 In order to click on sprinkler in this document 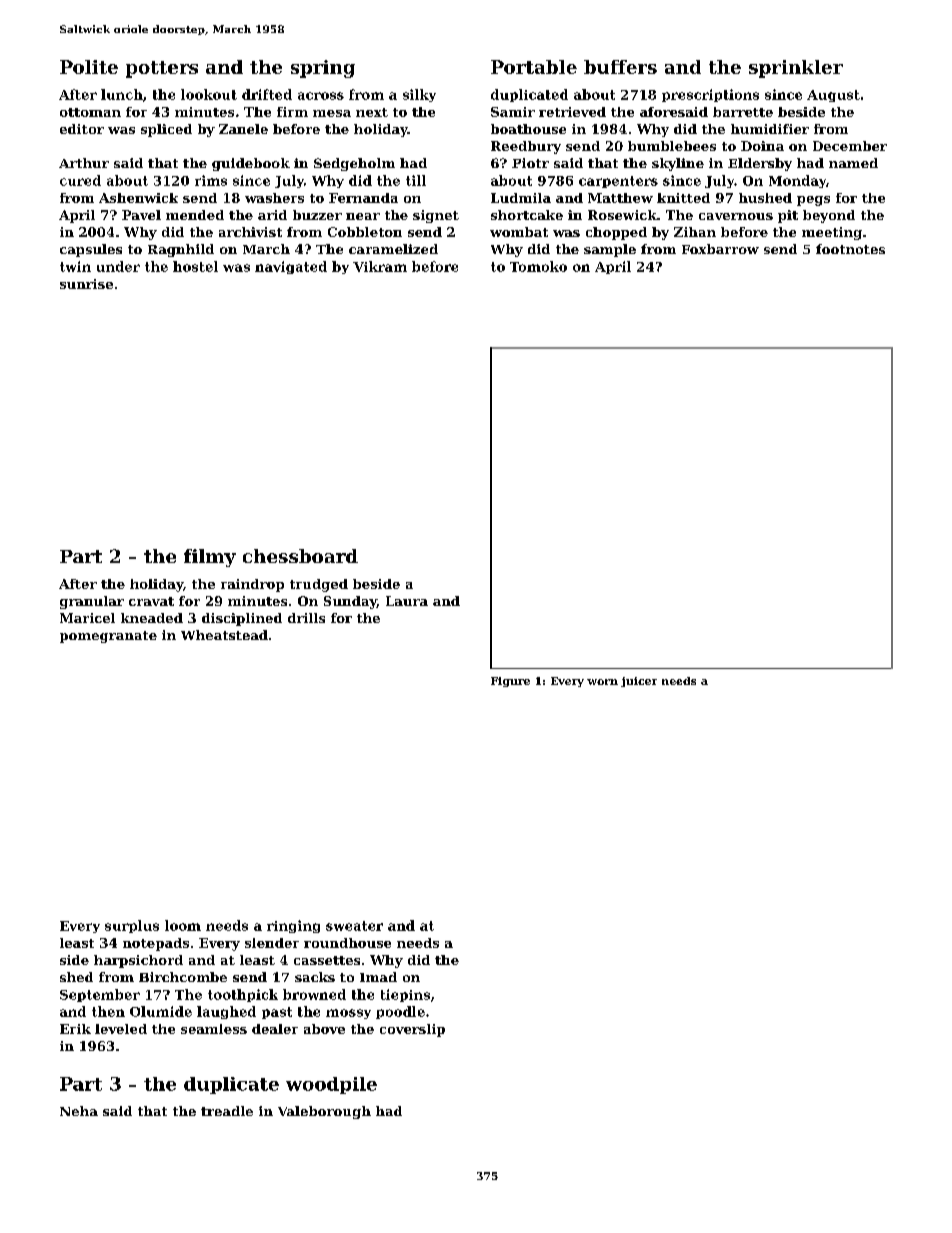, I will do `click(796, 69)`.
